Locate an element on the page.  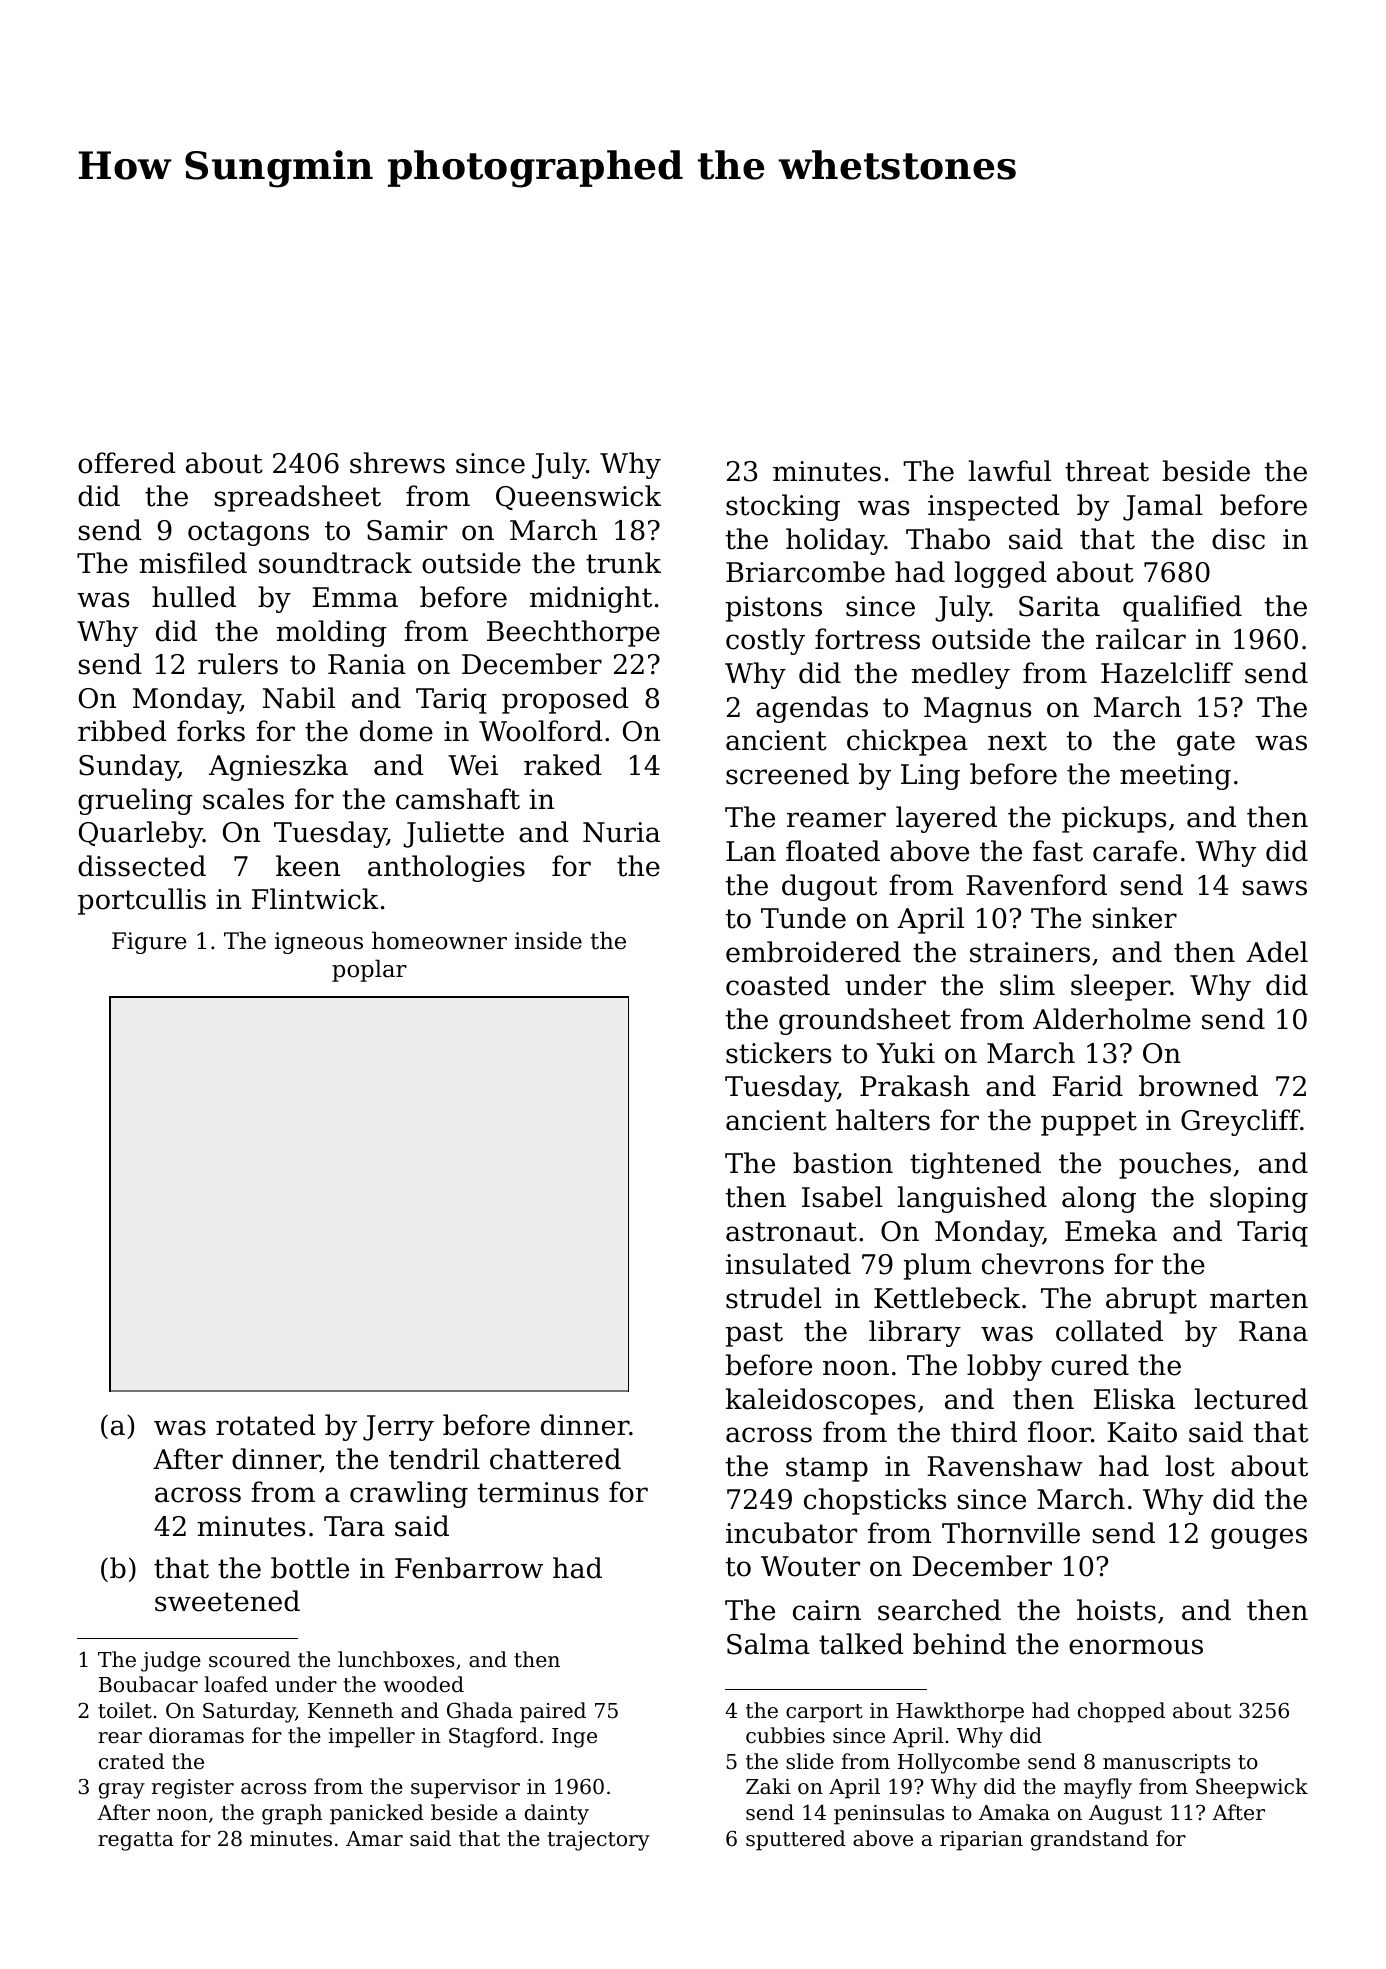
misfiled is located at coordinates (193, 563).
